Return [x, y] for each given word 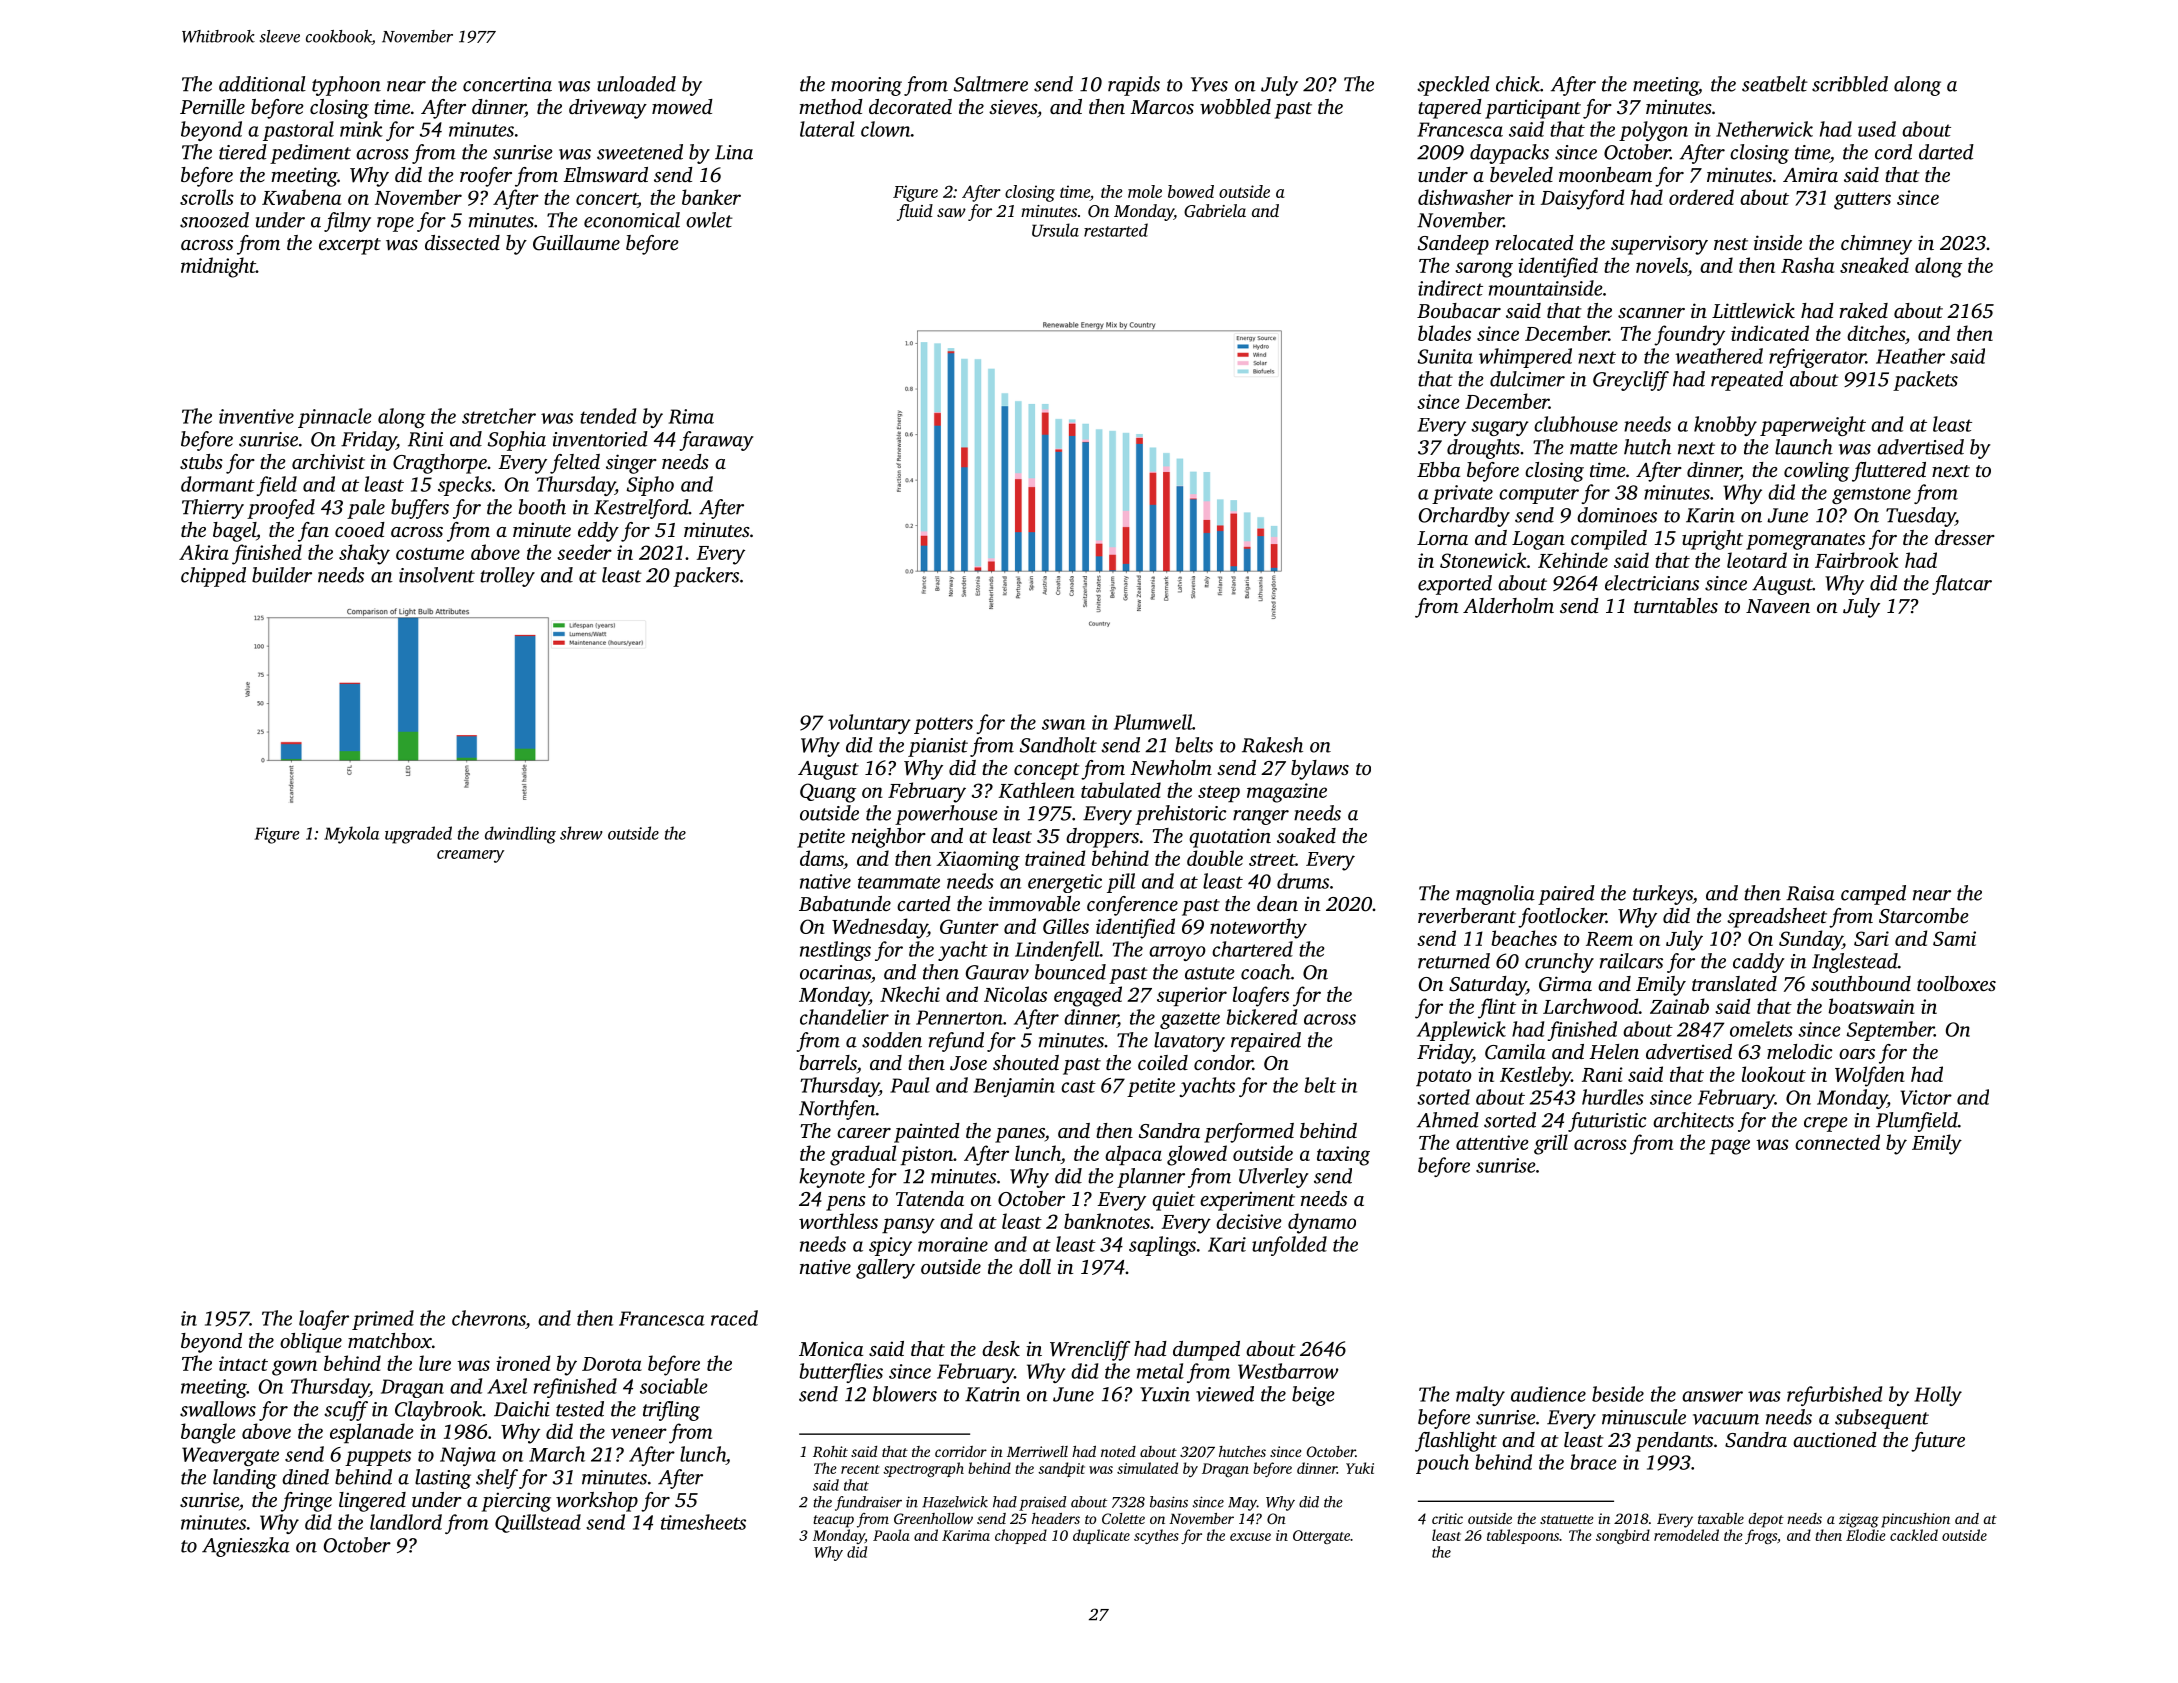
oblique [311, 1343]
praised [1042, 1503]
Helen [1614, 1051]
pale [366, 509]
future [1938, 1442]
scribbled [1850, 84]
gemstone [1871, 495]
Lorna [1442, 538]
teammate [899, 882]
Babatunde [845, 903]
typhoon [346, 86]
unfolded [1289, 1246]
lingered [372, 1502]
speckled [1453, 86]
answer [1712, 1396]
